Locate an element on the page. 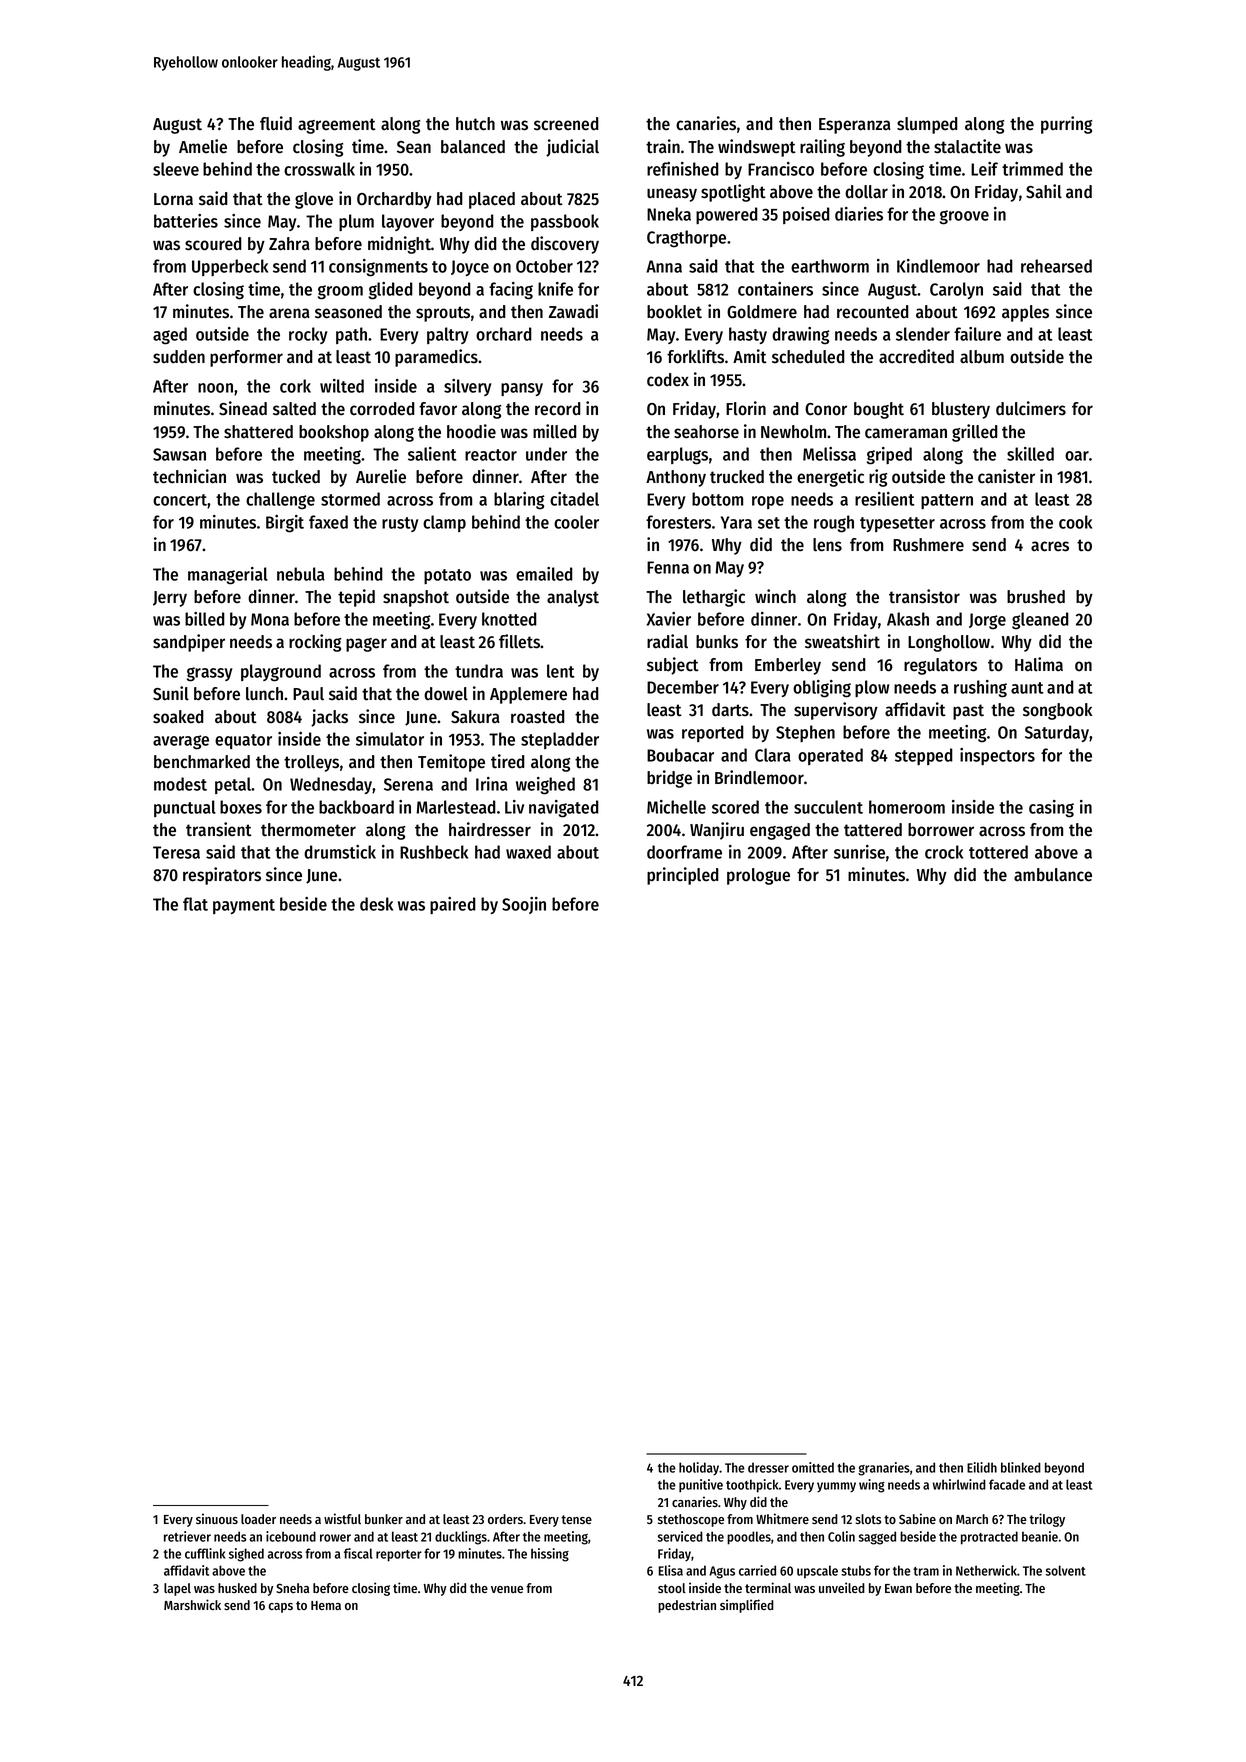  simulator is located at coordinates (390, 739).
